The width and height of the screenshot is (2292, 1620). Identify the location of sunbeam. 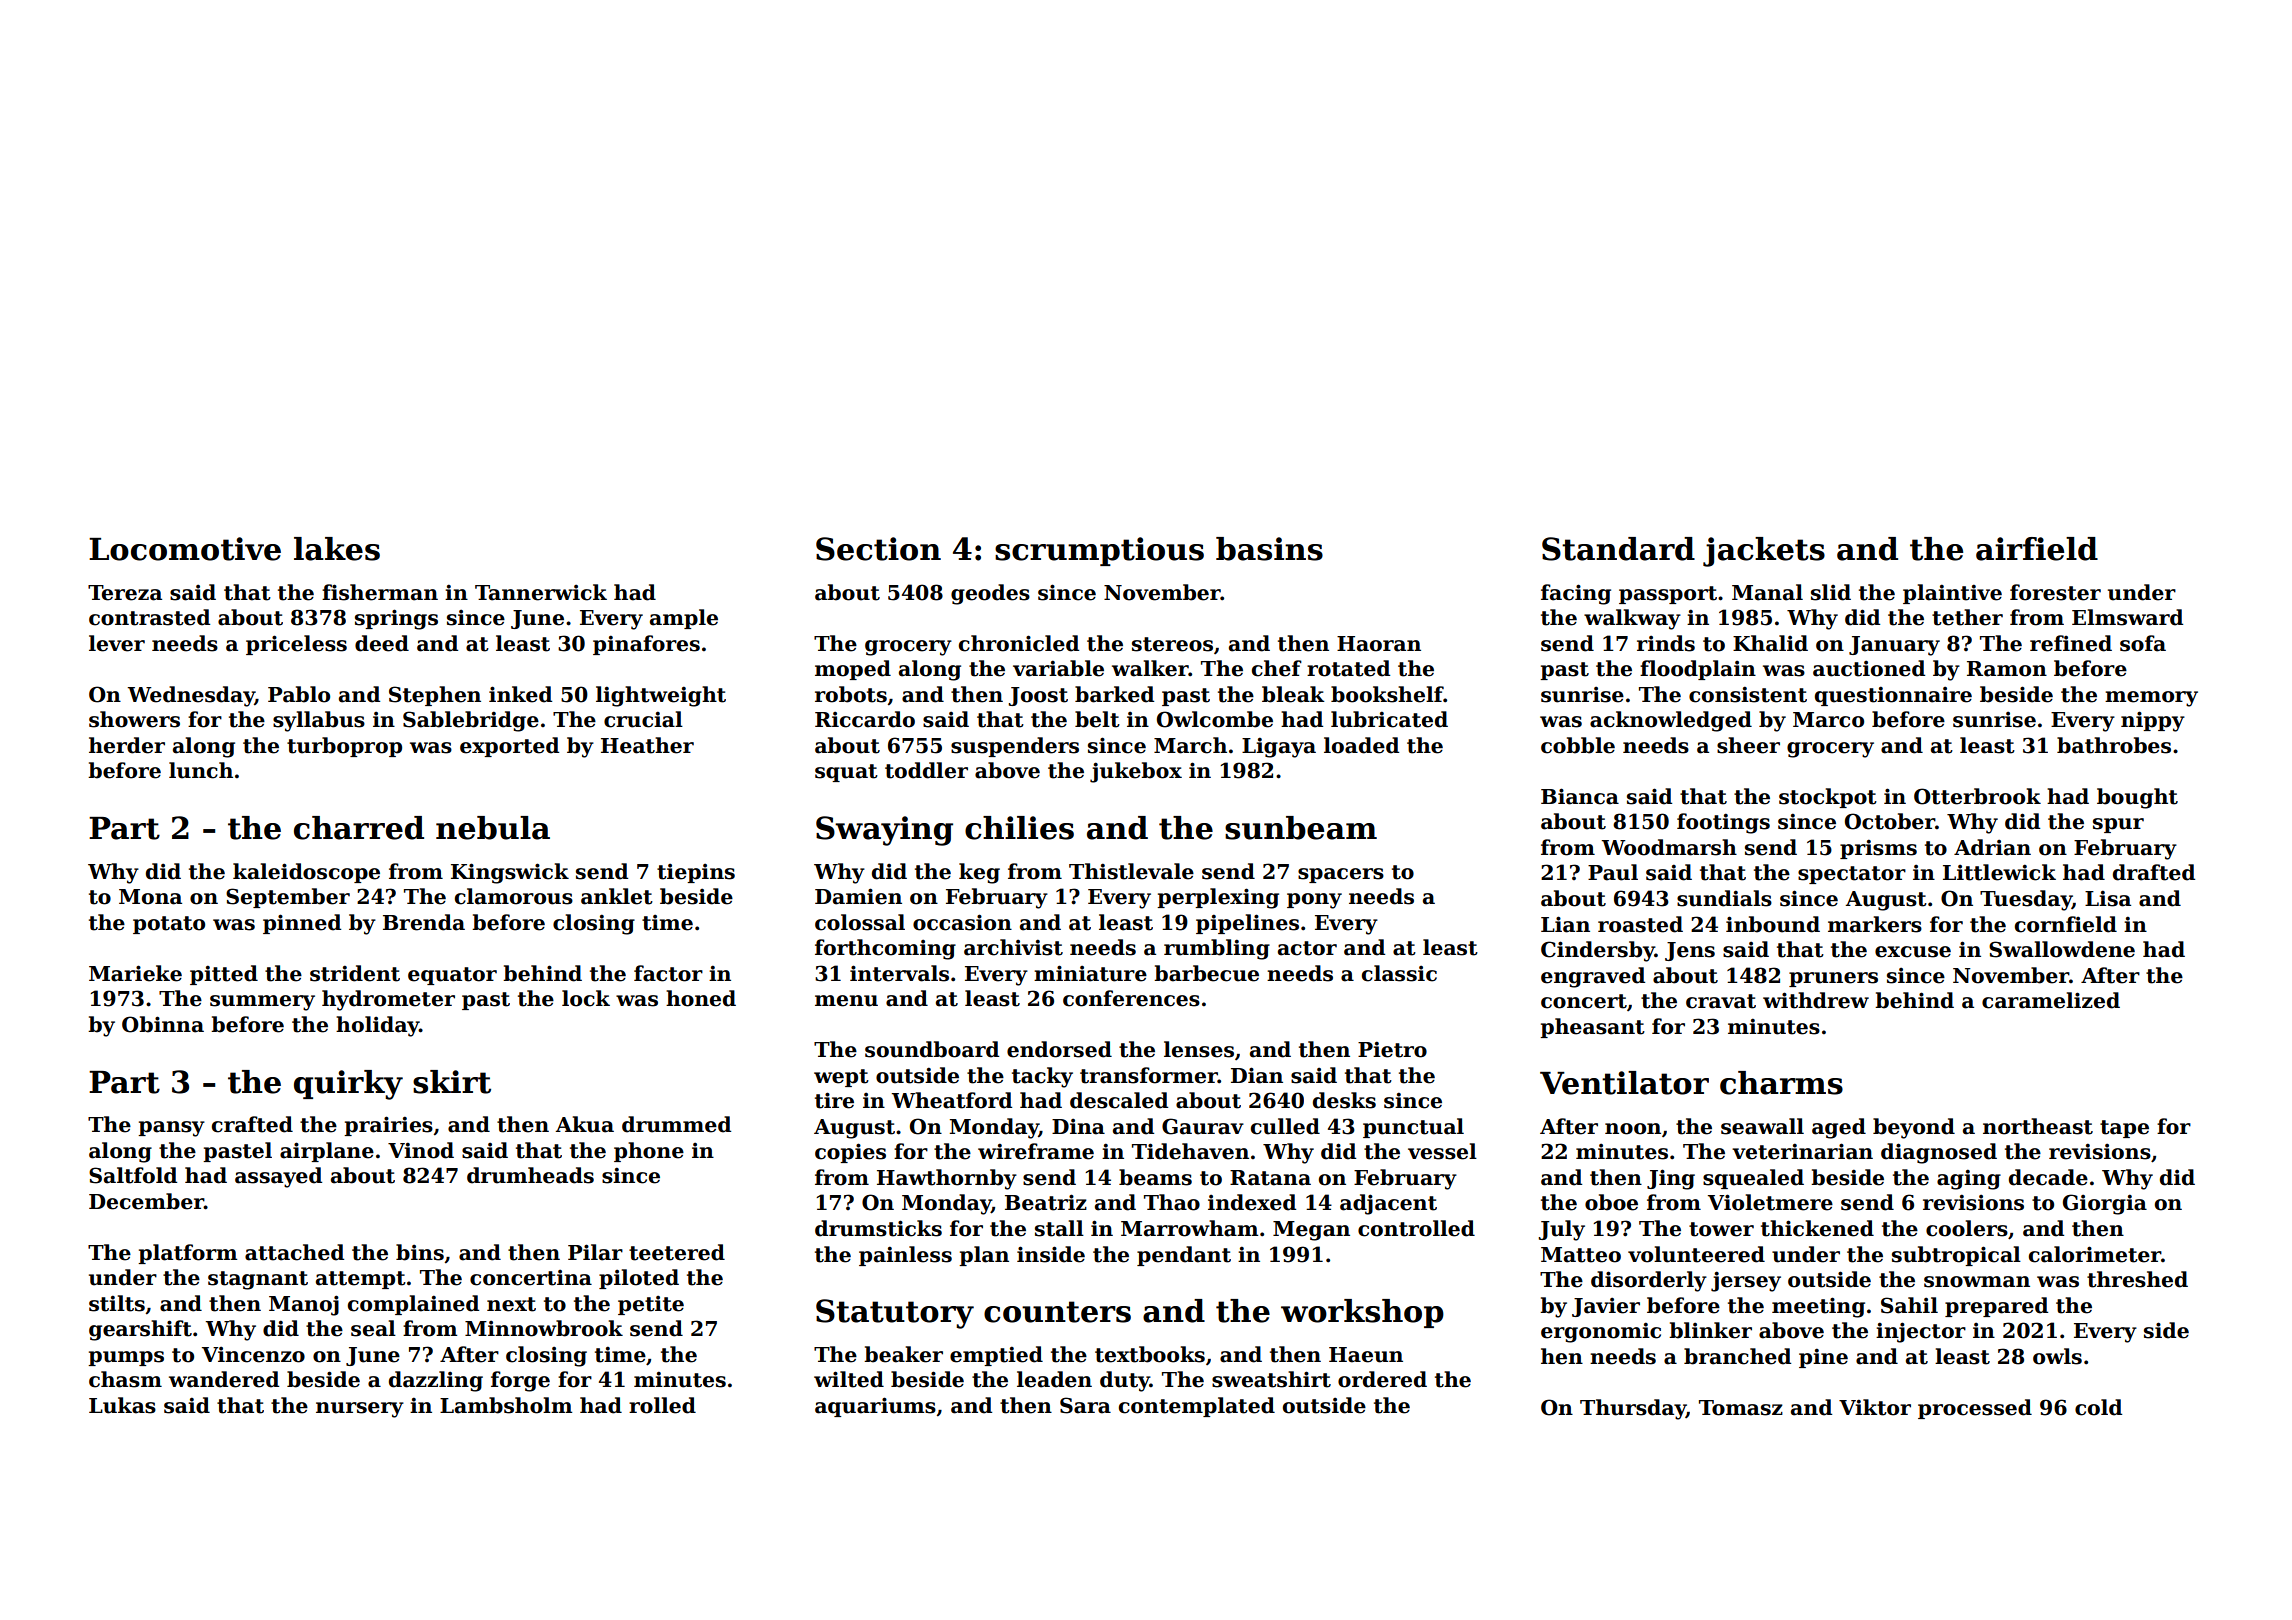
(1301, 828).
